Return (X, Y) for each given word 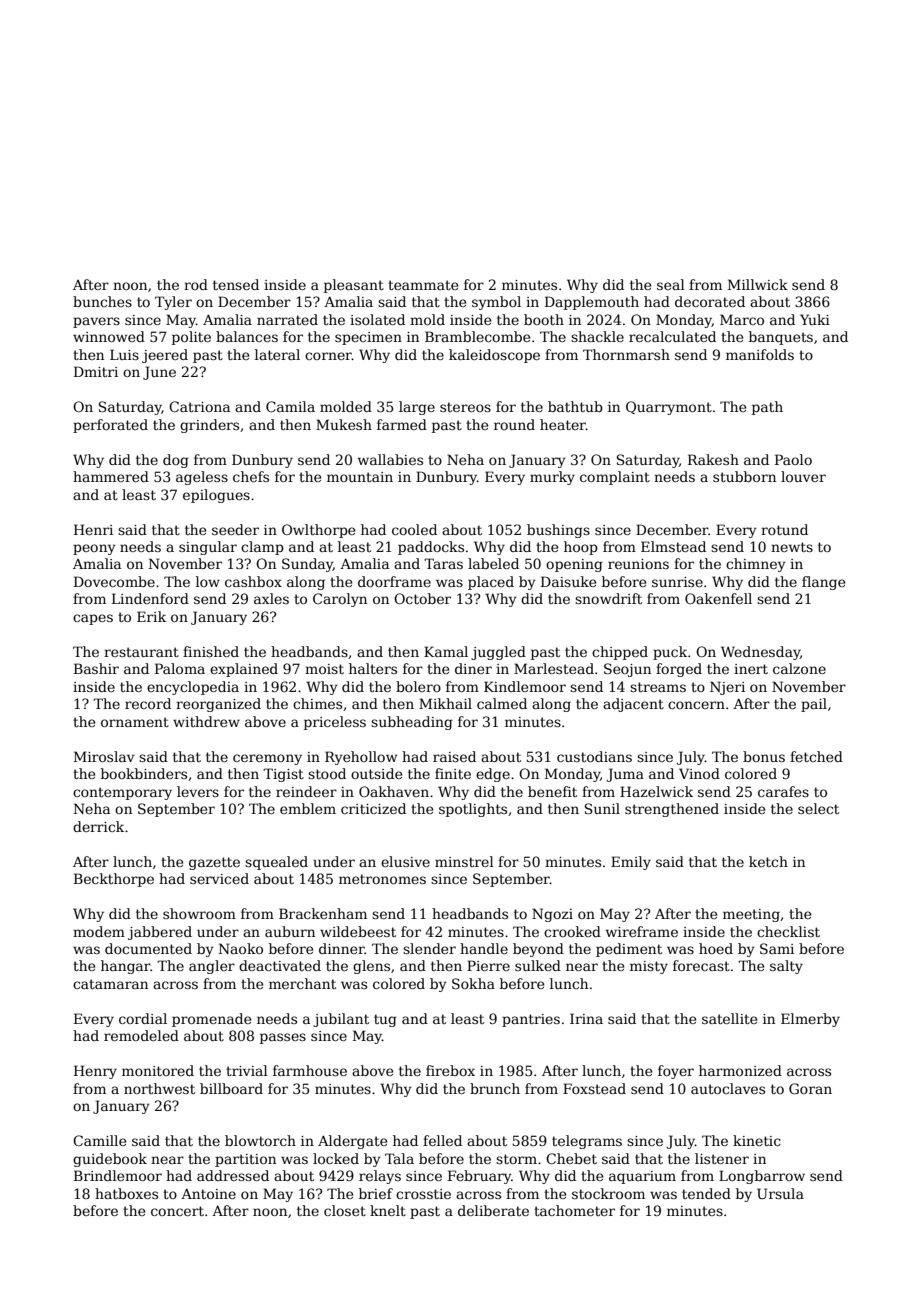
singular (208, 548)
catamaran (110, 984)
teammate (423, 285)
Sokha (473, 983)
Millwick (758, 284)
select (818, 808)
